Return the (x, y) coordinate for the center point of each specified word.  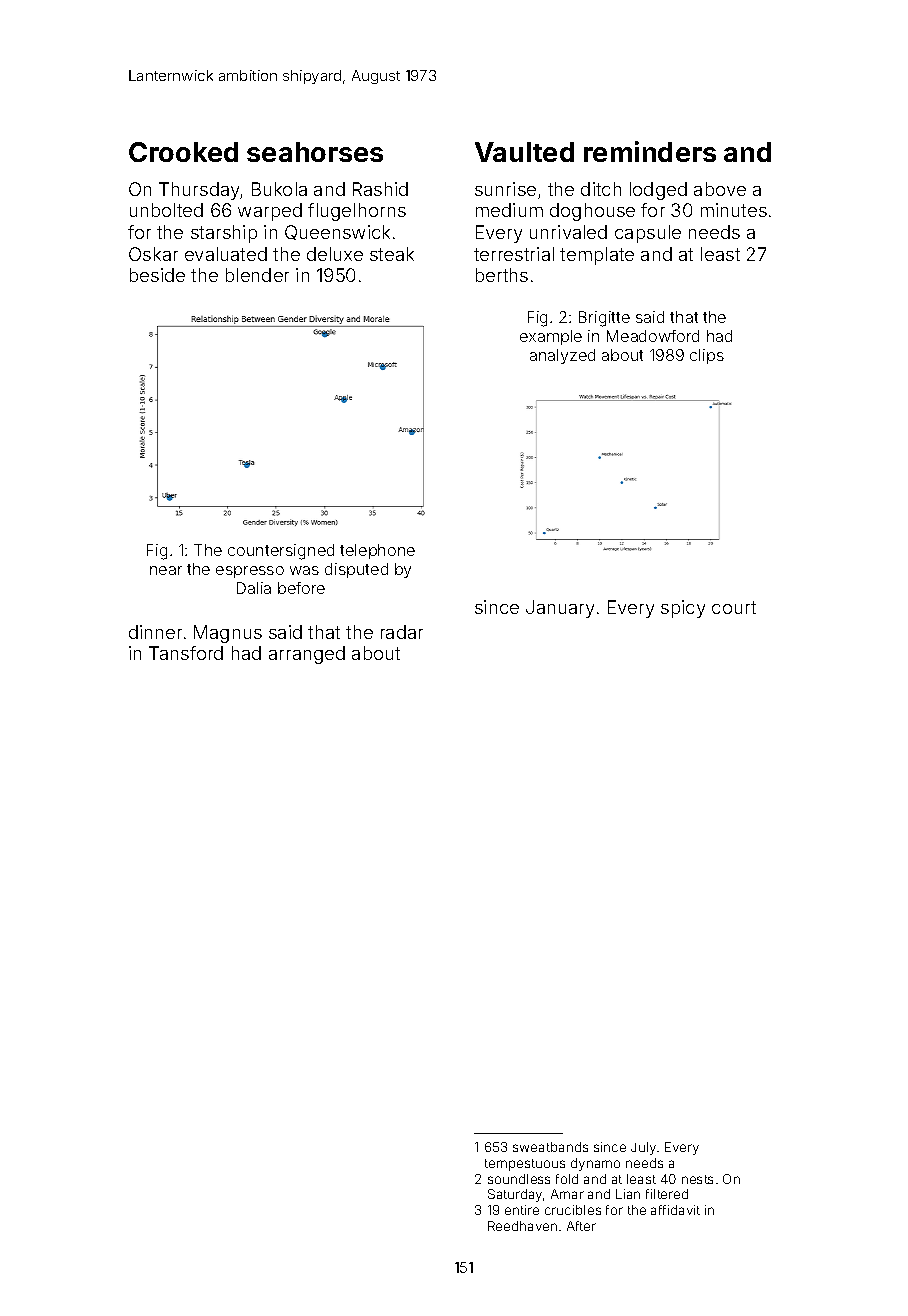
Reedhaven (522, 1226)
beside (157, 275)
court (734, 607)
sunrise (505, 189)
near (166, 570)
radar (402, 632)
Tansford (186, 653)
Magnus (228, 634)
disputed (356, 570)
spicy (683, 609)
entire (522, 1210)
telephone (377, 551)
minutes (734, 210)
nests (697, 1179)
